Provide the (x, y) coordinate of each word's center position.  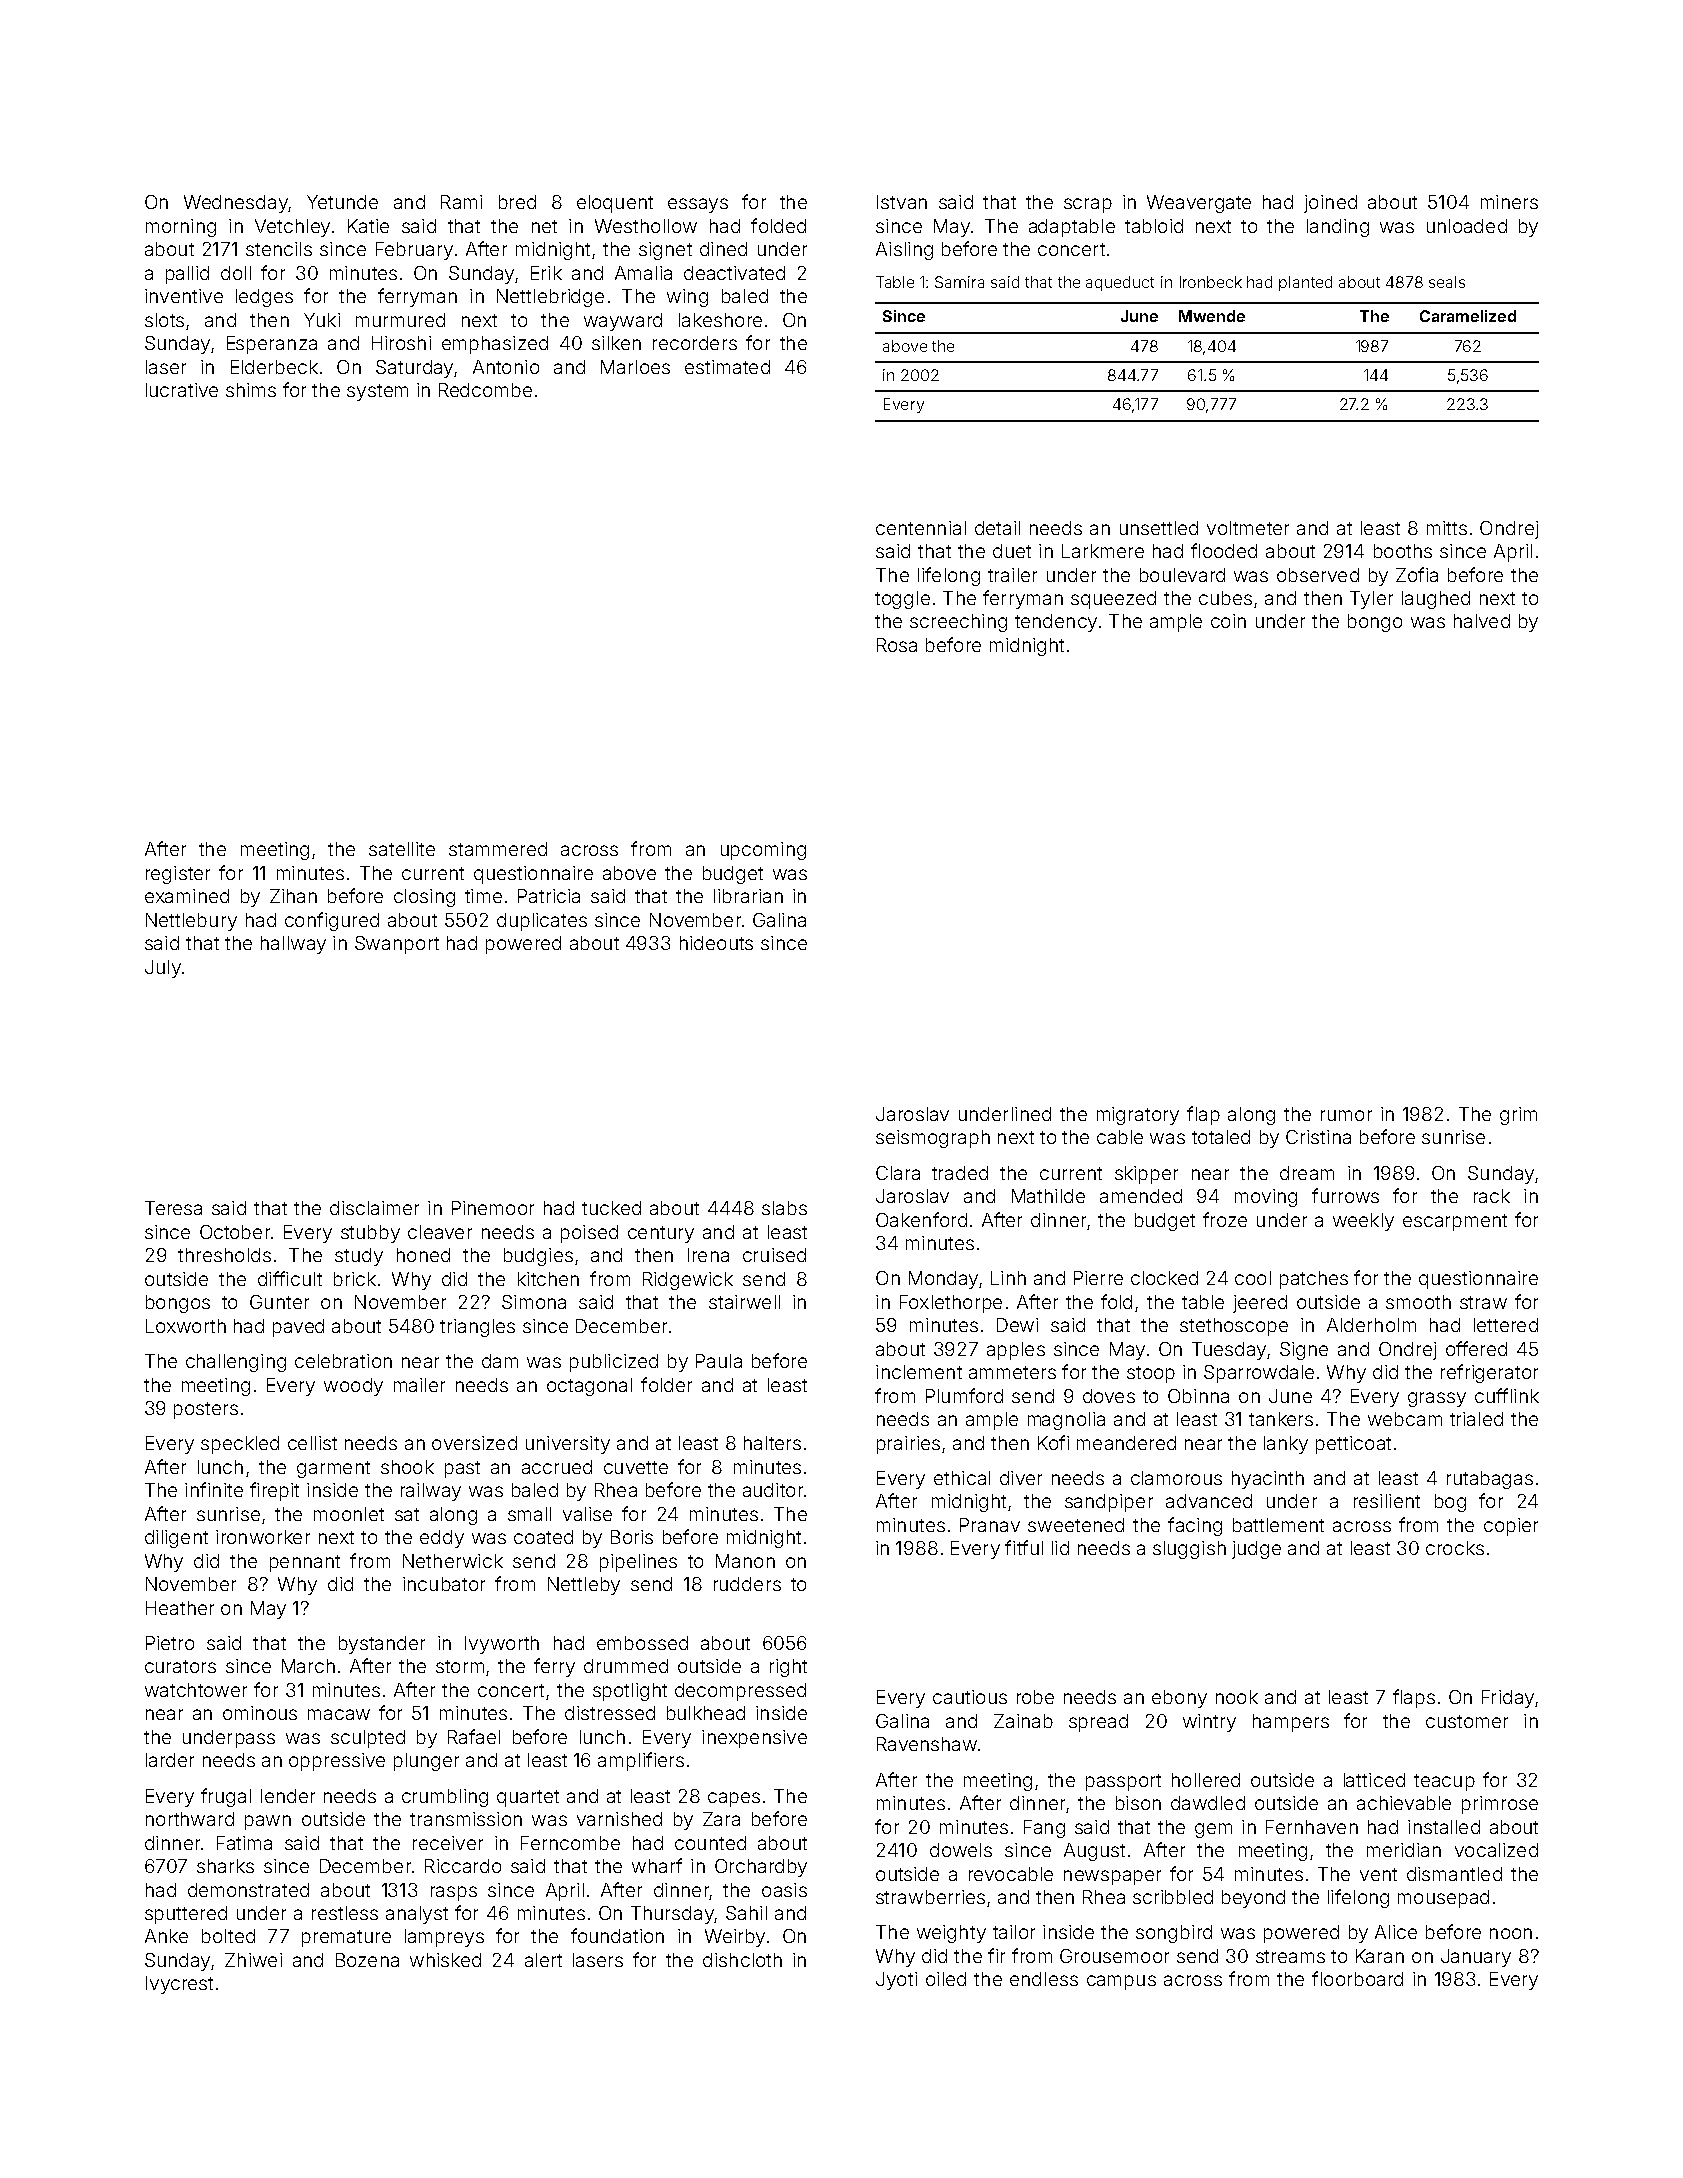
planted (1305, 283)
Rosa (897, 645)
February (414, 251)
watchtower (196, 1690)
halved (1482, 621)
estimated (727, 367)
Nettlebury (191, 922)
